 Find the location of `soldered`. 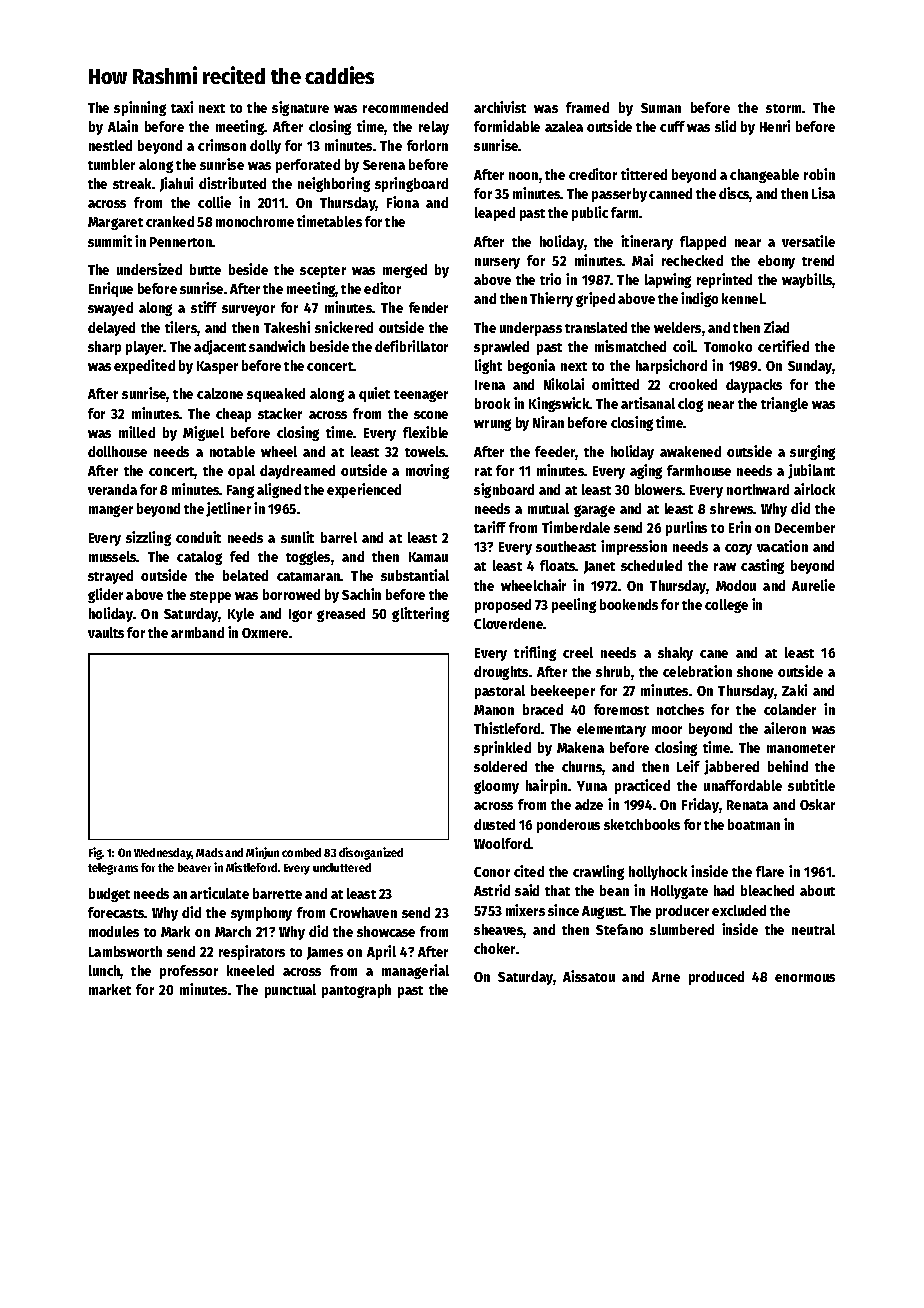

soldered is located at coordinates (500, 766).
